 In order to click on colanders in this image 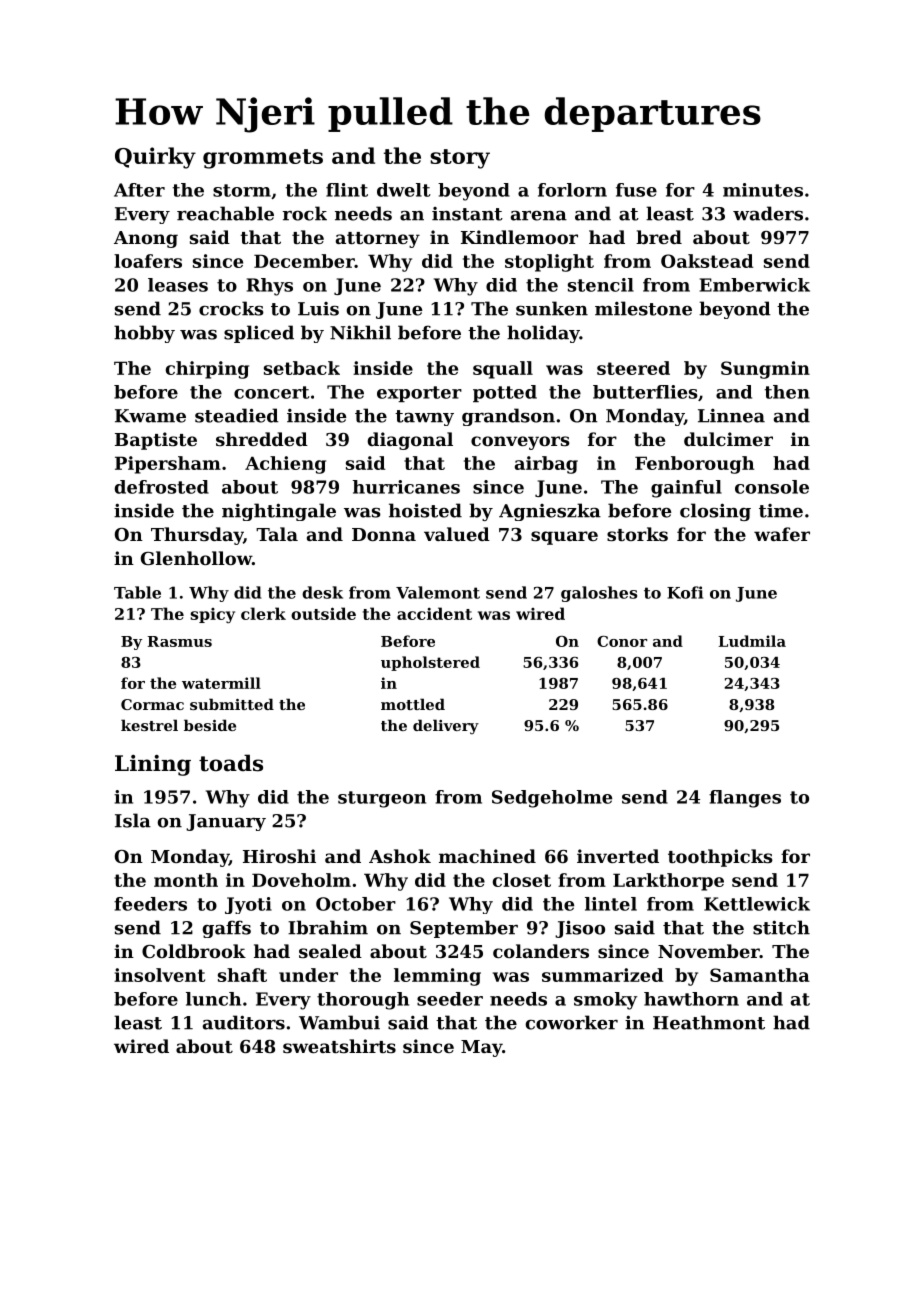, I will do `click(541, 951)`.
